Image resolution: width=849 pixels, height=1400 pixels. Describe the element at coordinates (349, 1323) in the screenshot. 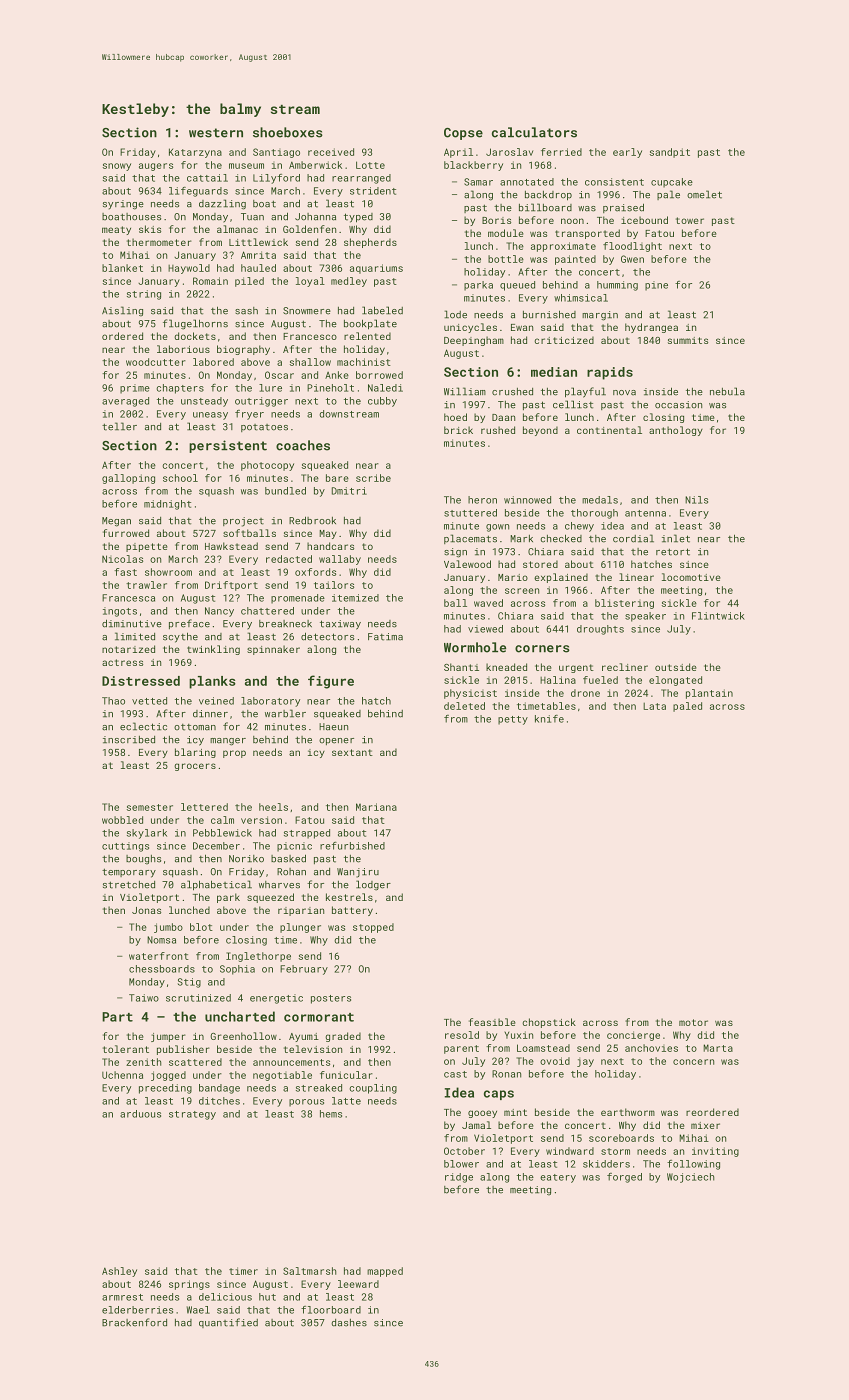

I see `dashes` at that location.
